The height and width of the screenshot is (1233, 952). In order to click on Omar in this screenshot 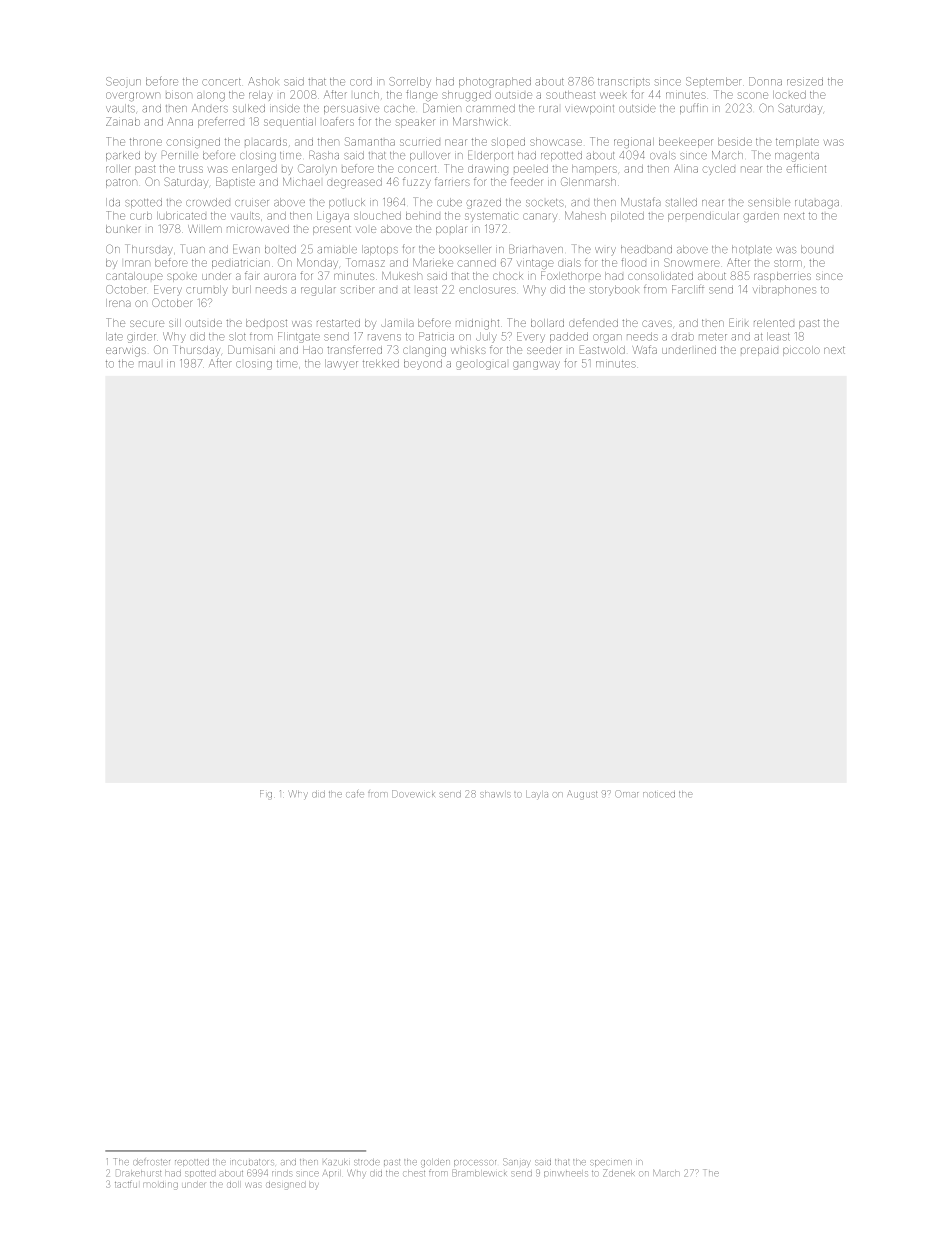, I will do `click(626, 793)`.
